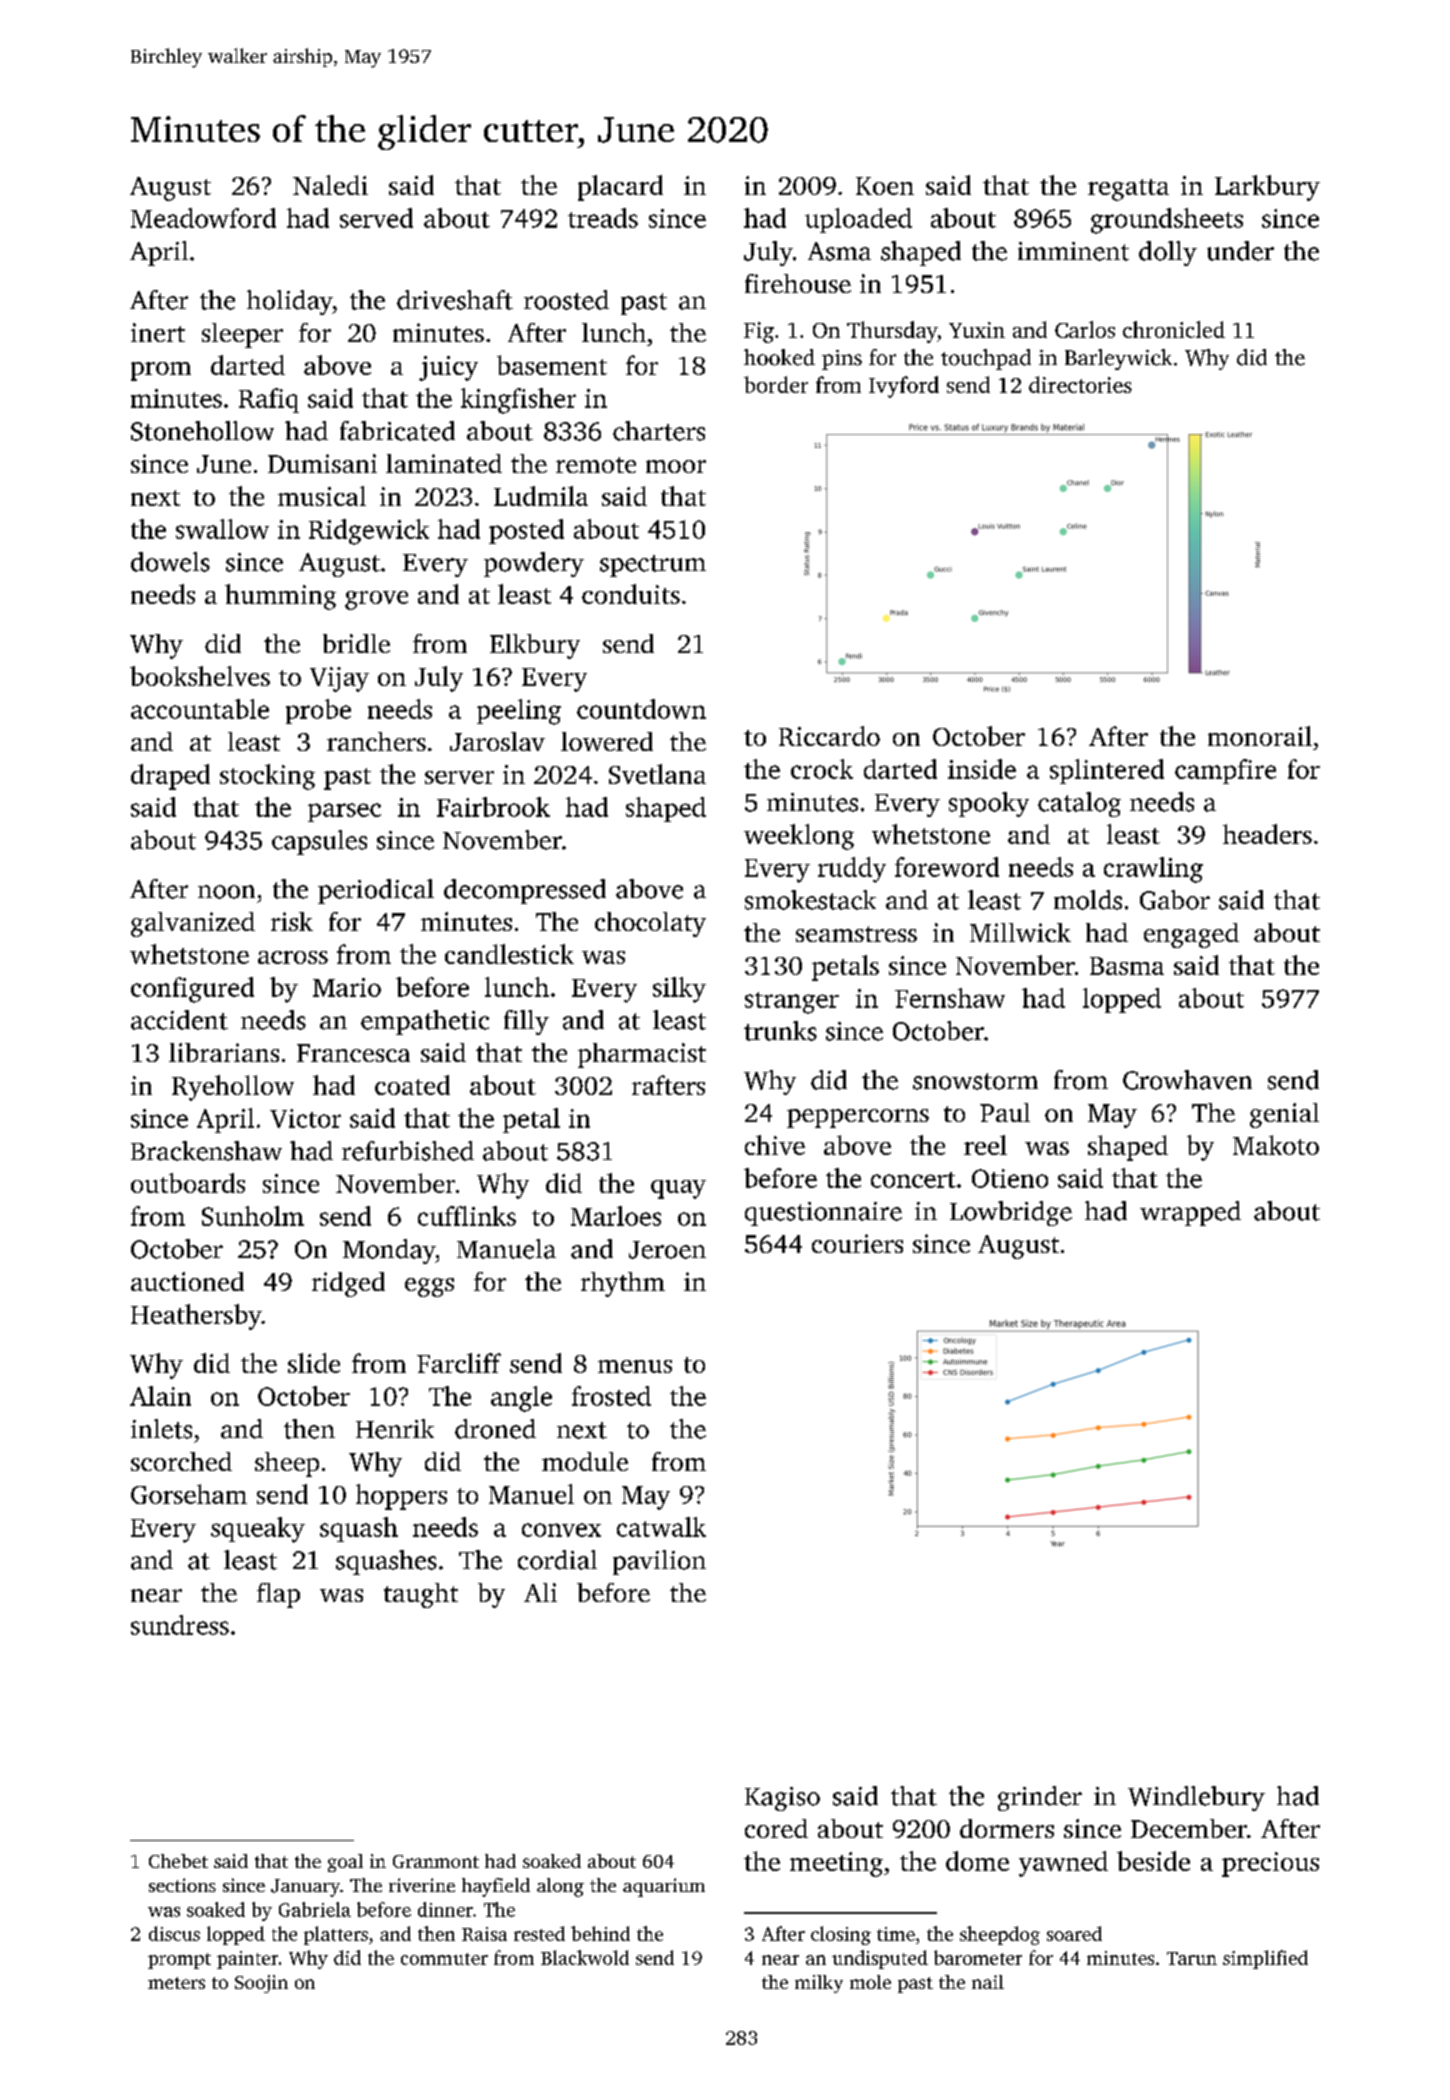  Describe the element at coordinates (1187, 1080) in the image. I see `Crowhaven` at that location.
